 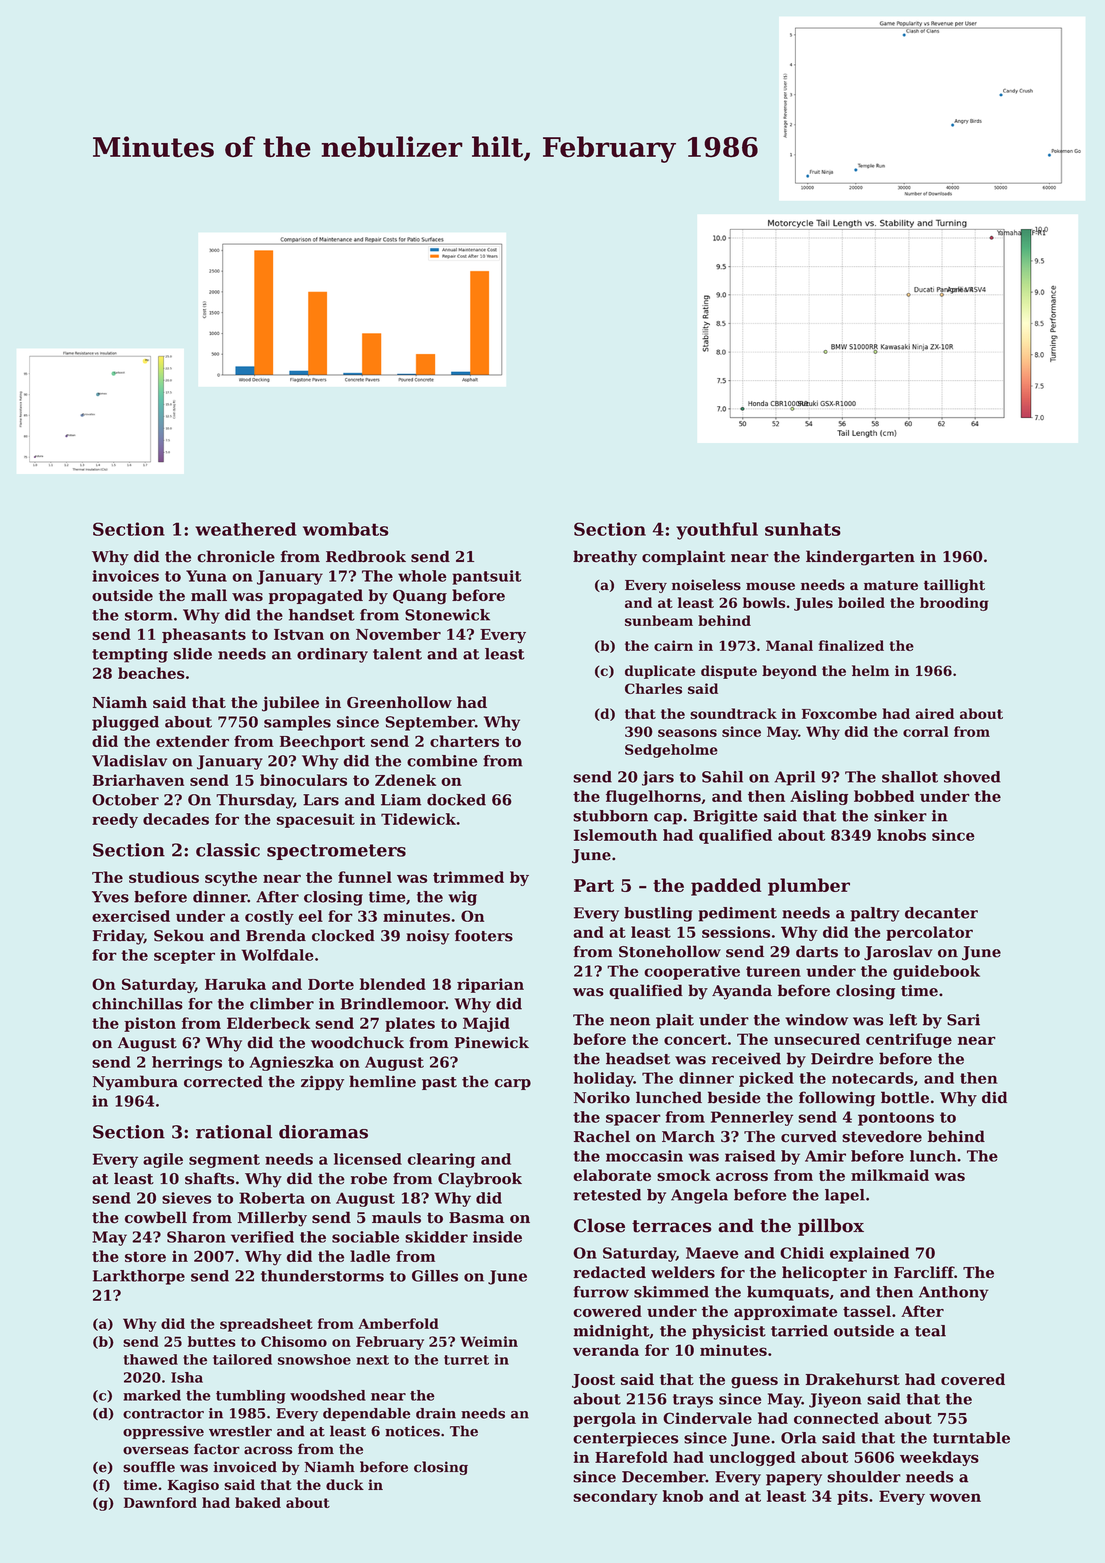 I want to click on plugged, so click(x=125, y=723).
